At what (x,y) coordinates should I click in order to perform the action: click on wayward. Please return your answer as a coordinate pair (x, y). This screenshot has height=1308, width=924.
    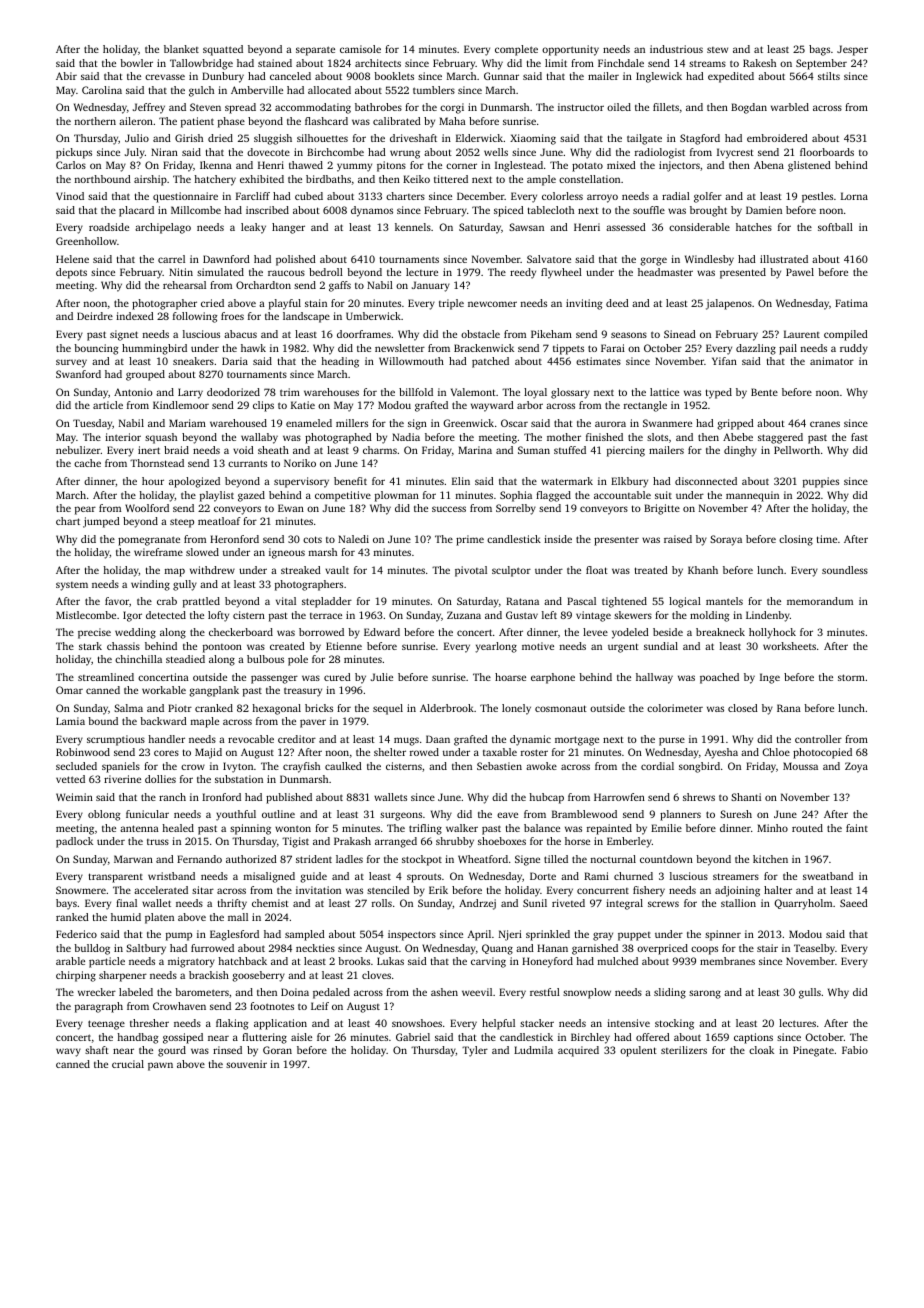
    Looking at the image, I should click on (492, 406).
